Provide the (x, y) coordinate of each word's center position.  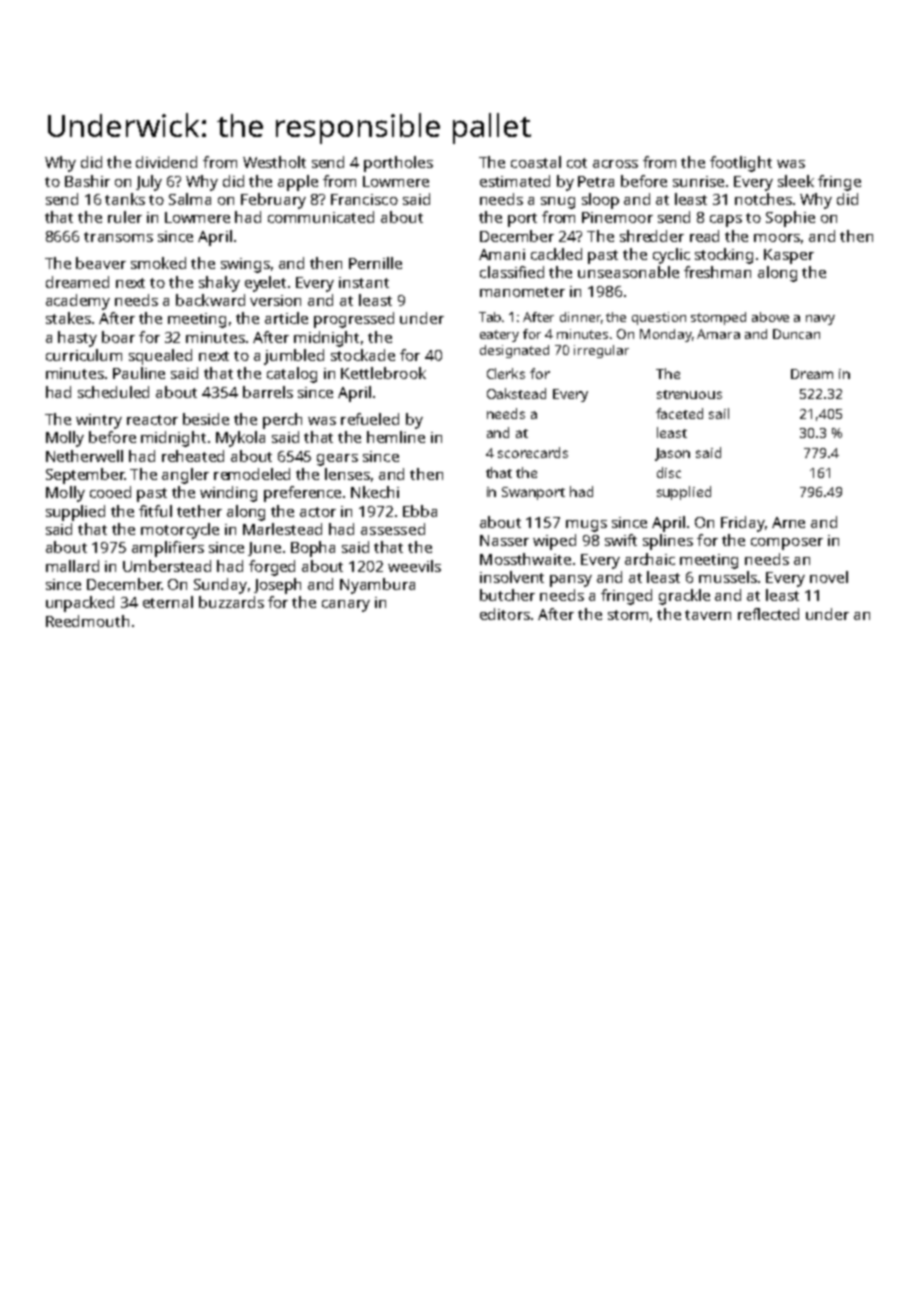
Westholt (274, 162)
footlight (741, 164)
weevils (414, 566)
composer (787, 544)
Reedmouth (87, 621)
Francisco (364, 199)
